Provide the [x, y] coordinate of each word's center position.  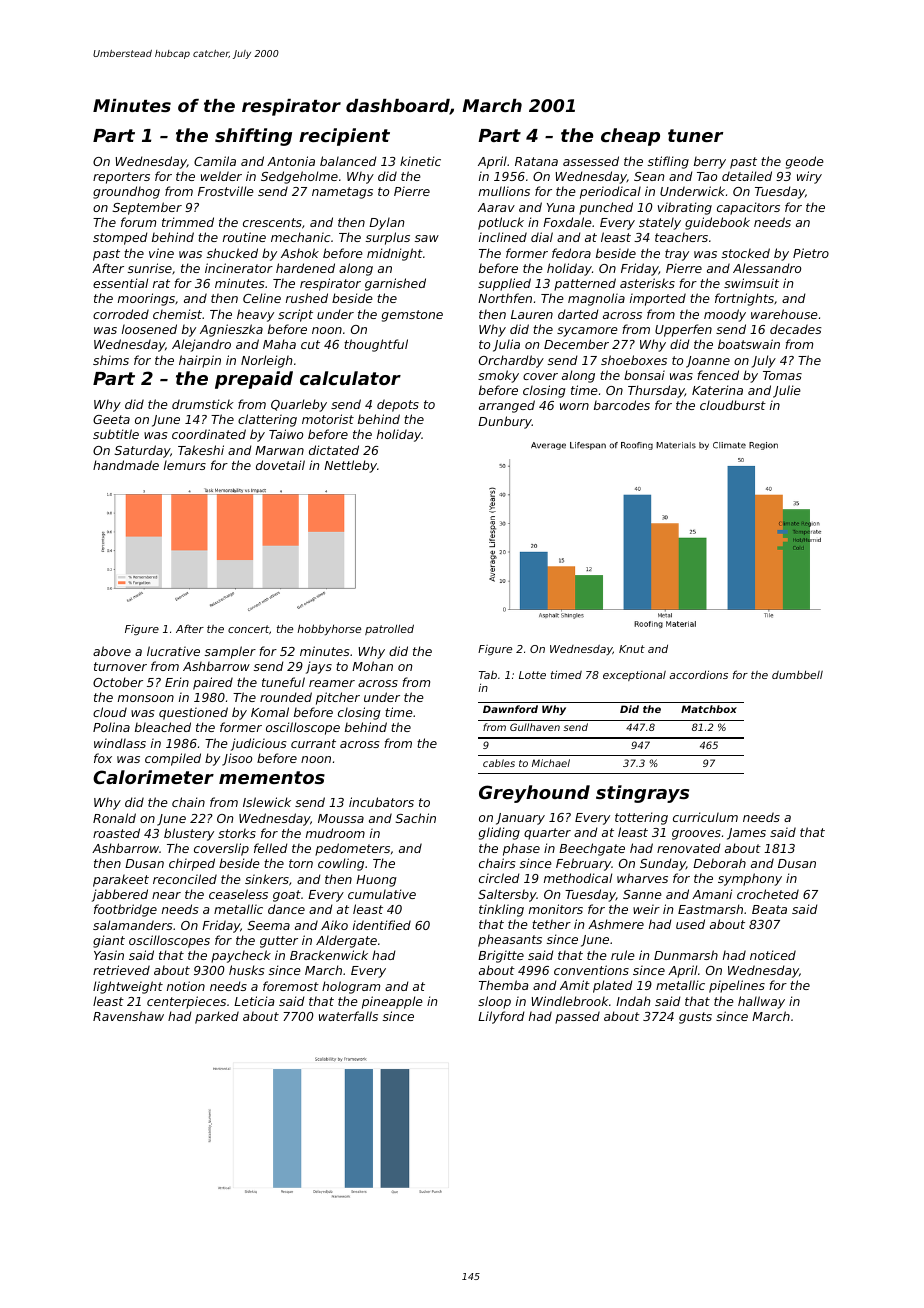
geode [805, 162]
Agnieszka [231, 330]
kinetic [420, 161]
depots [398, 405]
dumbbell [797, 675]
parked [217, 1017]
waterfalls [348, 1016]
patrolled [389, 629]
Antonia [291, 161]
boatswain [749, 344]
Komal [270, 712]
